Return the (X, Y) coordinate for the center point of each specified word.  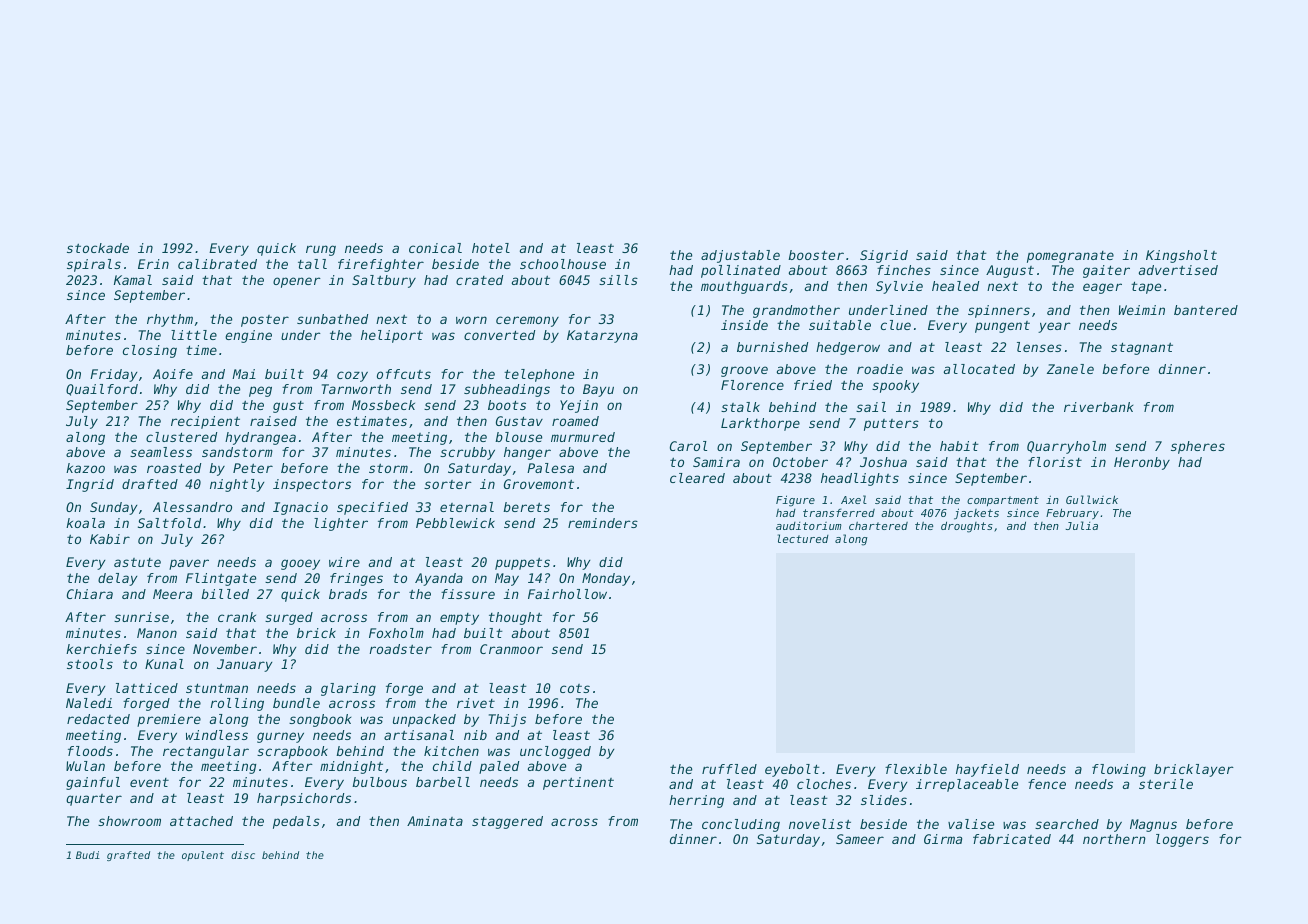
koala (85, 523)
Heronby (1142, 463)
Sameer (860, 839)
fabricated (1012, 839)
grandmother (796, 311)
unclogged (555, 752)
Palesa (550, 468)
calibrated (217, 264)
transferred (839, 512)
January (244, 665)
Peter (253, 468)
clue (896, 325)
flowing (1119, 770)
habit (959, 446)
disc (243, 855)
